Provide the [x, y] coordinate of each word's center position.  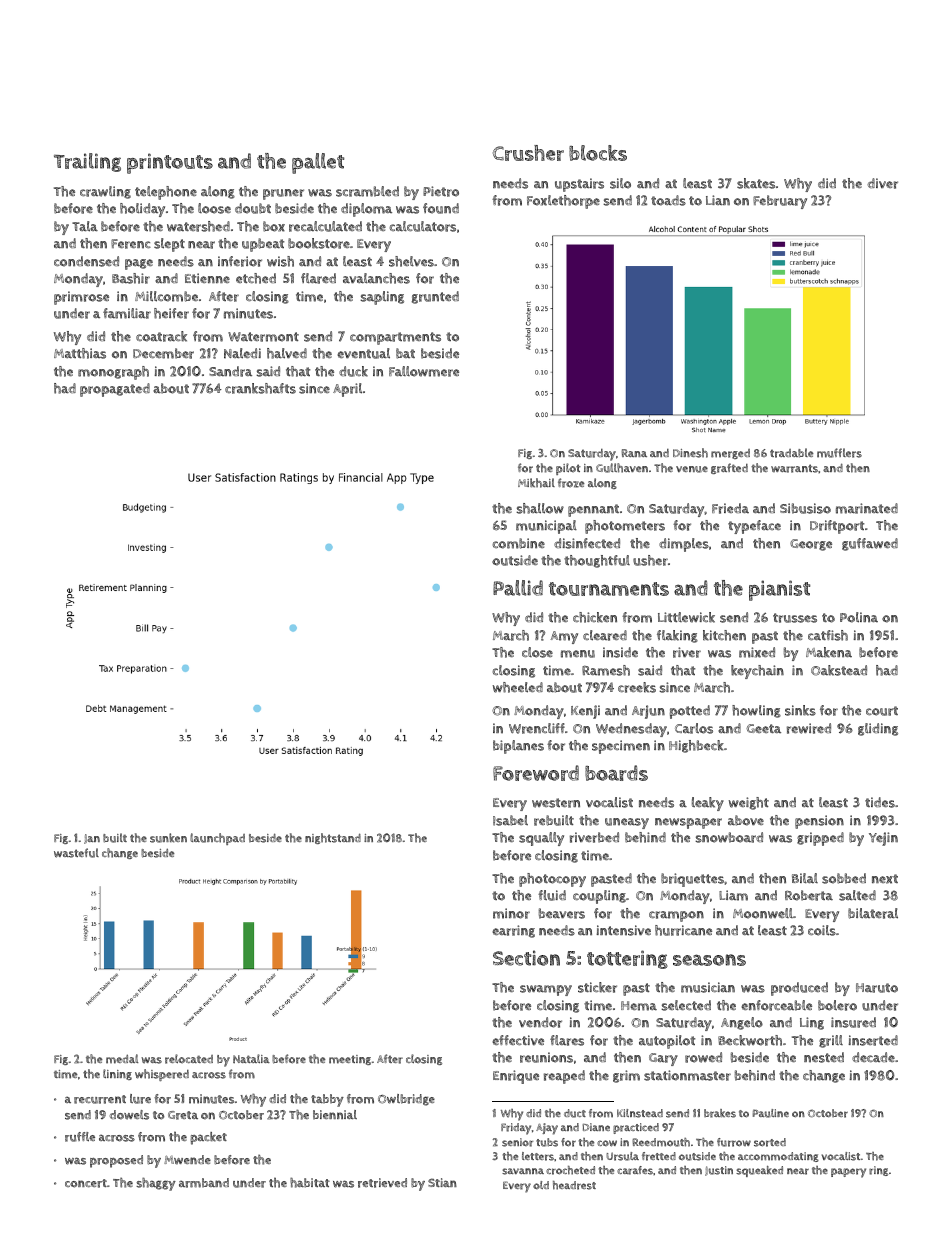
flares [567, 1040]
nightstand [333, 838]
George [811, 545]
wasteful [76, 853]
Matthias [80, 353]
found [441, 208]
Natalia [251, 1058]
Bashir [131, 278]
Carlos [694, 728]
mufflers [839, 453]
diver [882, 183]
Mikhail [536, 483]
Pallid [518, 588]
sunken [168, 838]
